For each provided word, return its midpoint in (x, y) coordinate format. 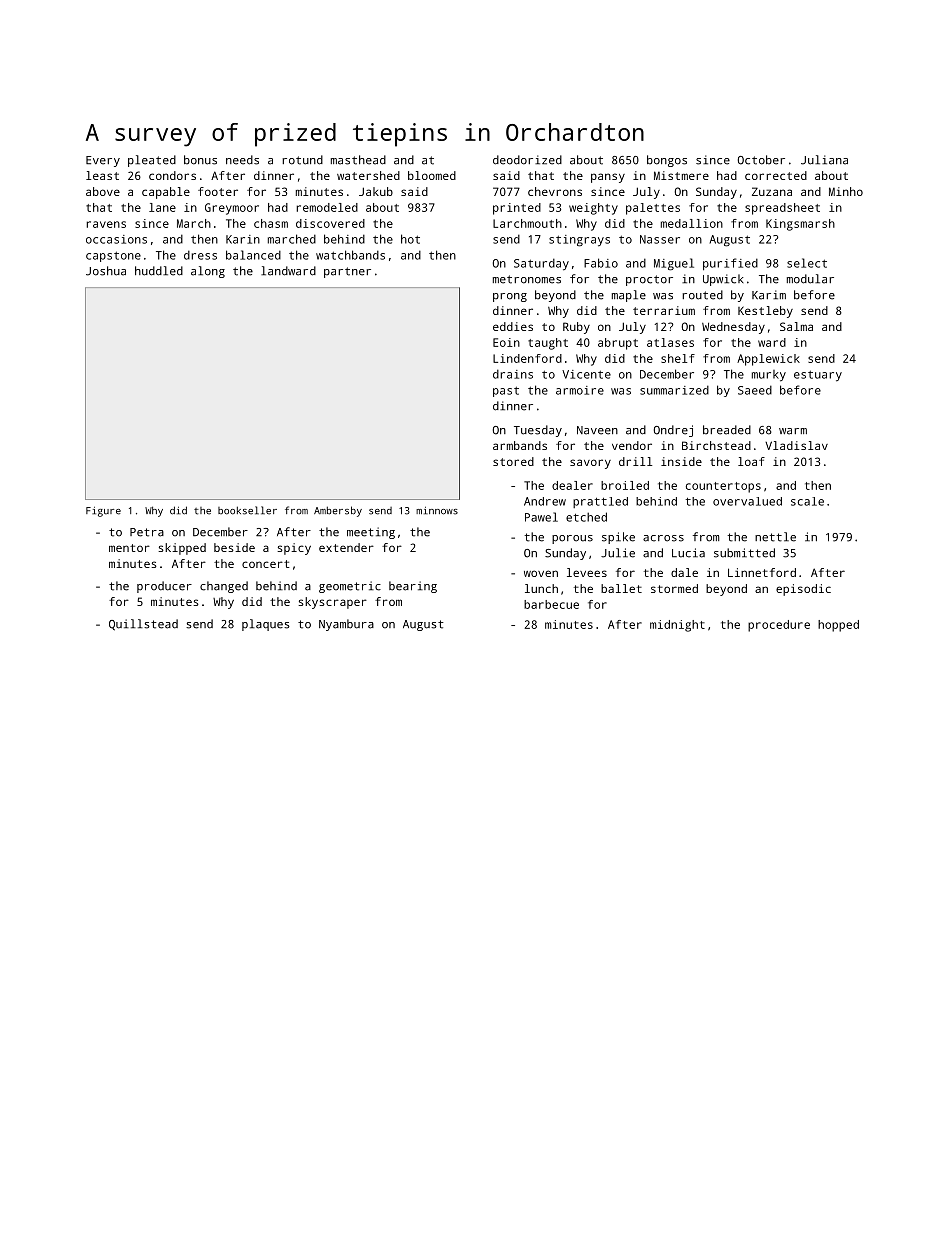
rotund (302, 160)
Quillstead (143, 625)
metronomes (527, 279)
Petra (147, 532)
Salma (796, 326)
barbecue (551, 604)
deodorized (527, 160)
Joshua (106, 271)
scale (807, 501)
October (761, 160)
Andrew (545, 501)
